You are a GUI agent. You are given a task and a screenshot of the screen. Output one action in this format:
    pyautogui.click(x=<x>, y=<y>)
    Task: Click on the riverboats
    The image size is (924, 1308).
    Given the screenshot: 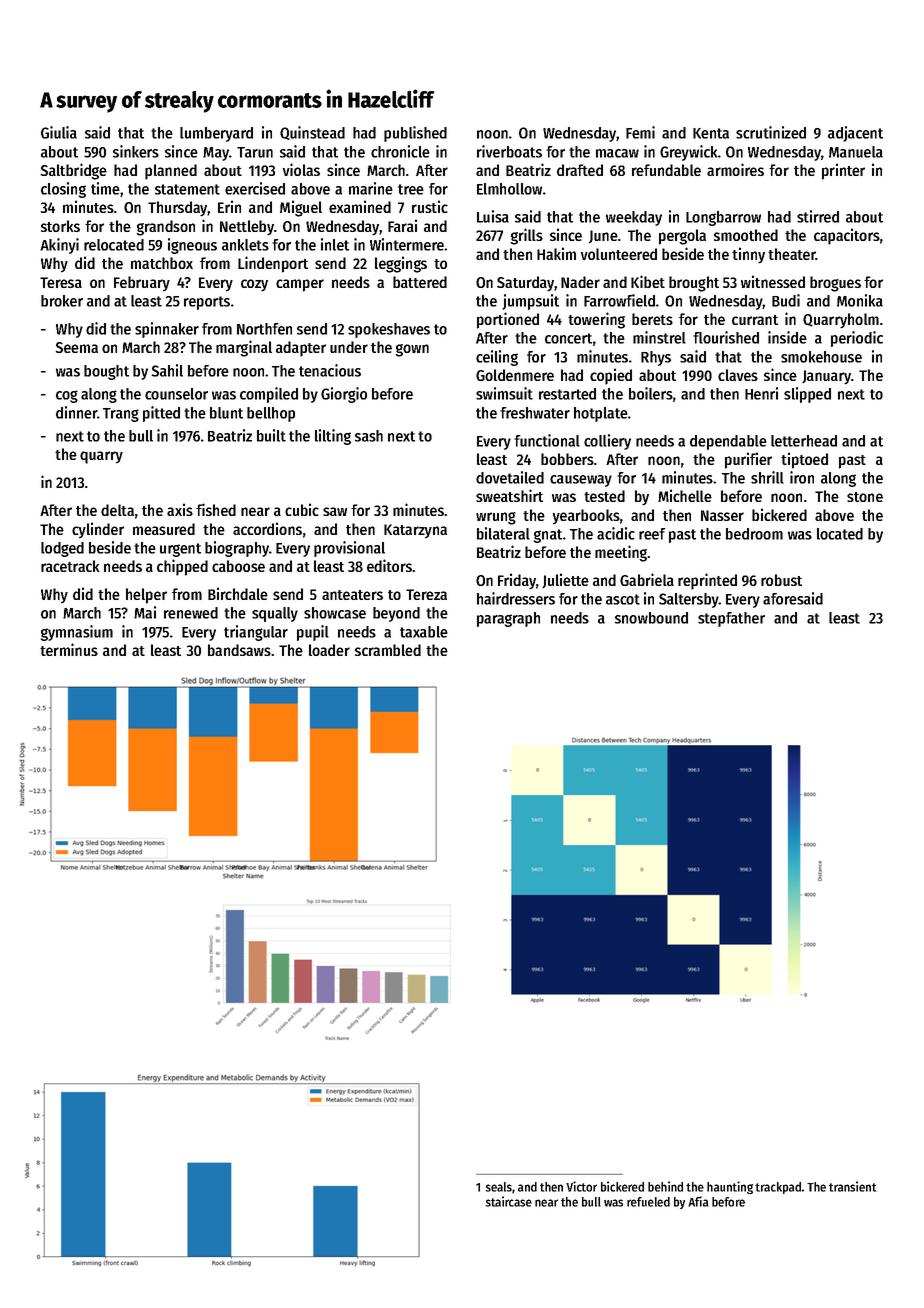 What is the action you would take?
    pyautogui.click(x=509, y=151)
